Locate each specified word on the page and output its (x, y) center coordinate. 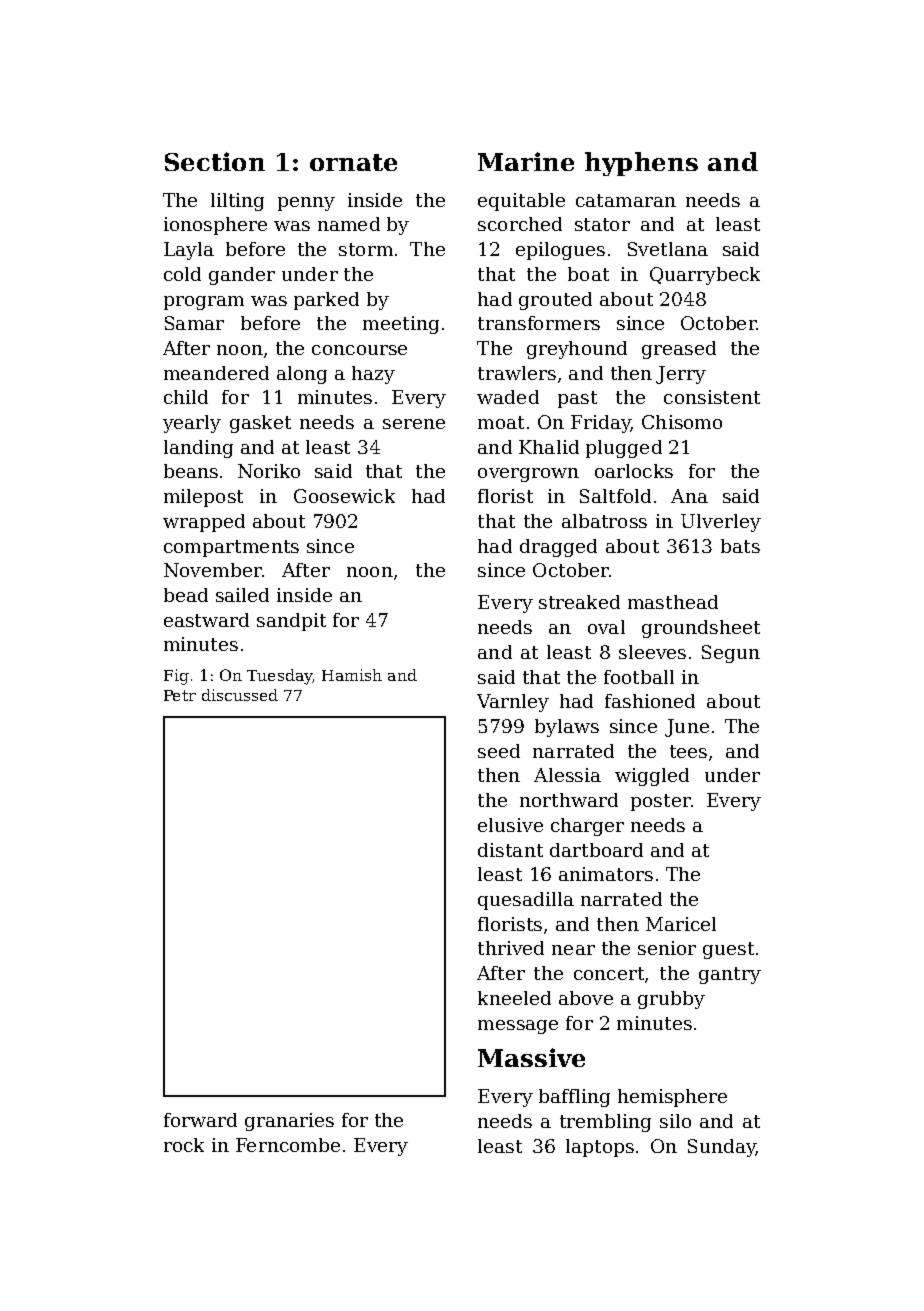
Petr (180, 695)
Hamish (352, 675)
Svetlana (668, 249)
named (349, 224)
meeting (401, 325)
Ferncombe (288, 1145)
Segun (731, 654)
